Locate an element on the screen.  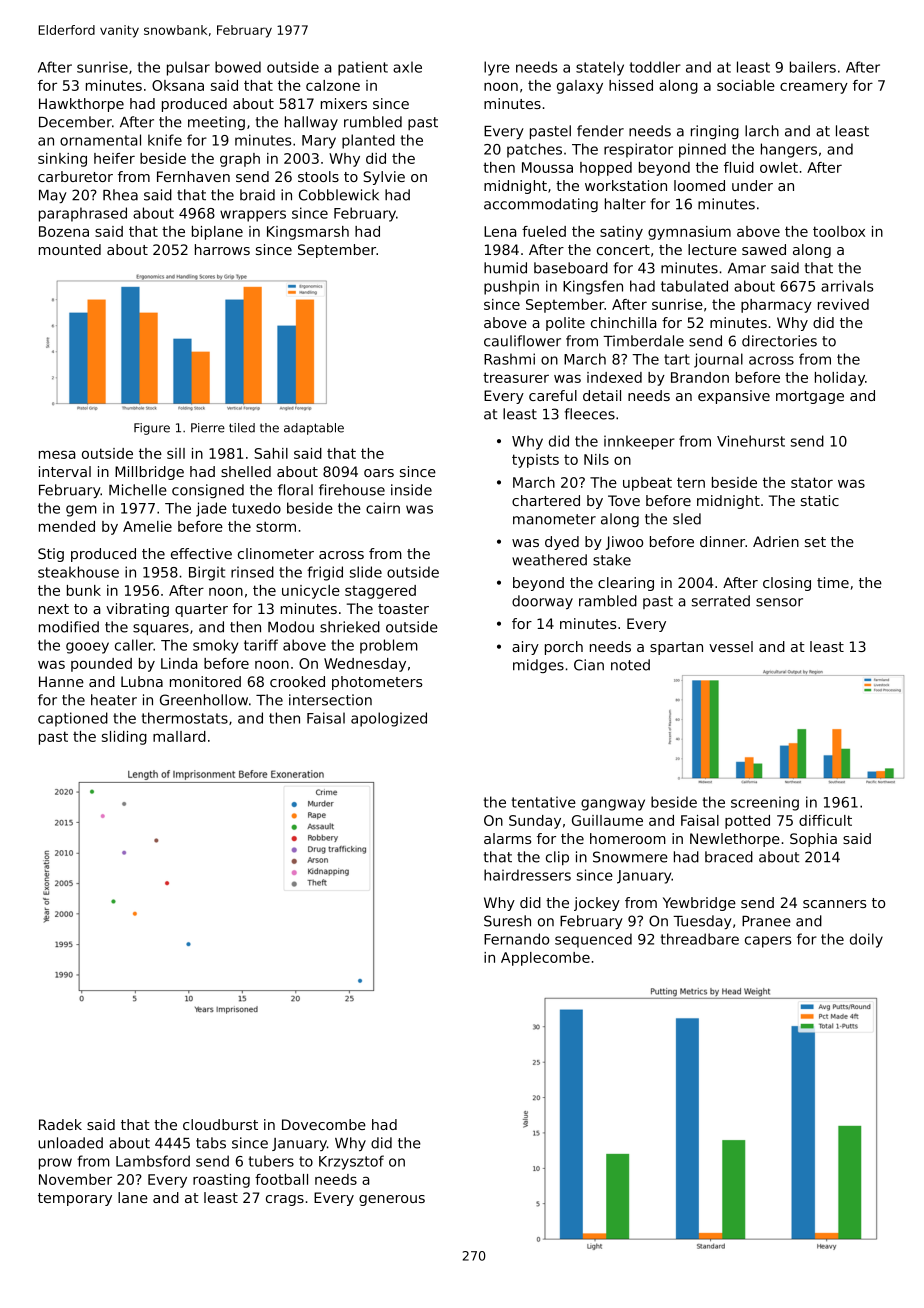
bailers is located at coordinates (813, 67).
